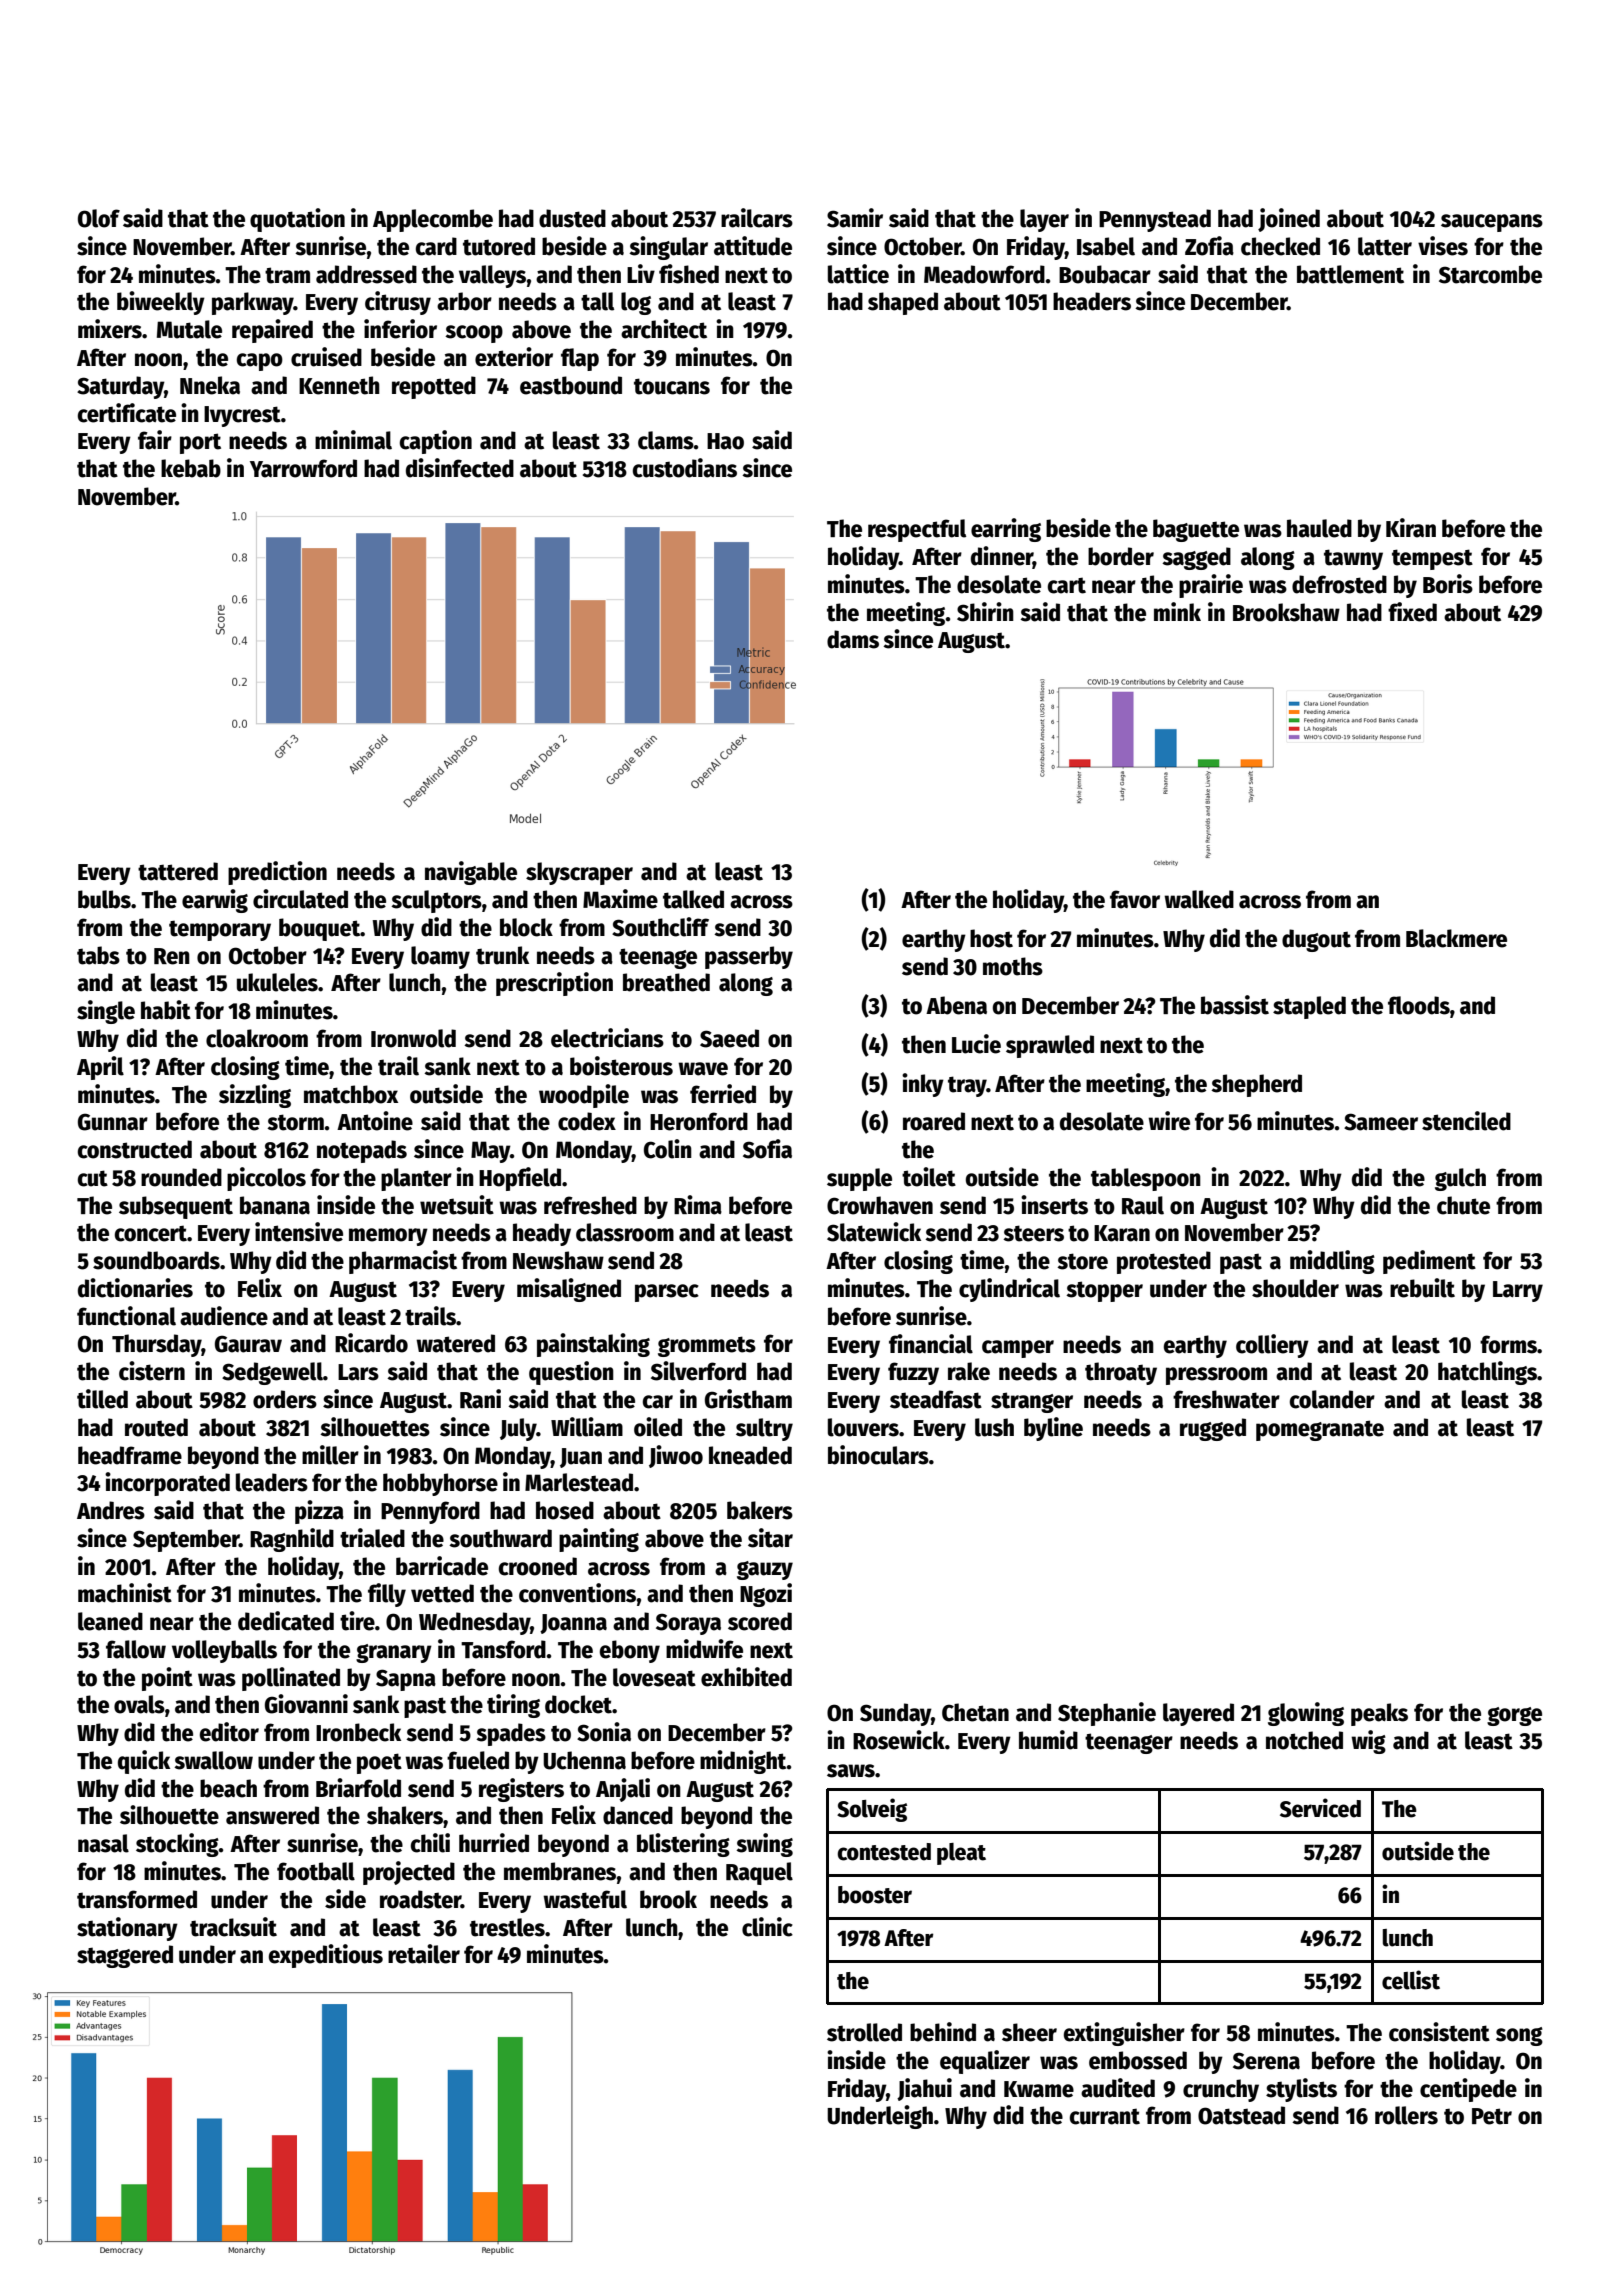 This image has height=2292, width=1620. Describe the element at coordinates (1490, 274) in the image. I see `Starcombe` at that location.
